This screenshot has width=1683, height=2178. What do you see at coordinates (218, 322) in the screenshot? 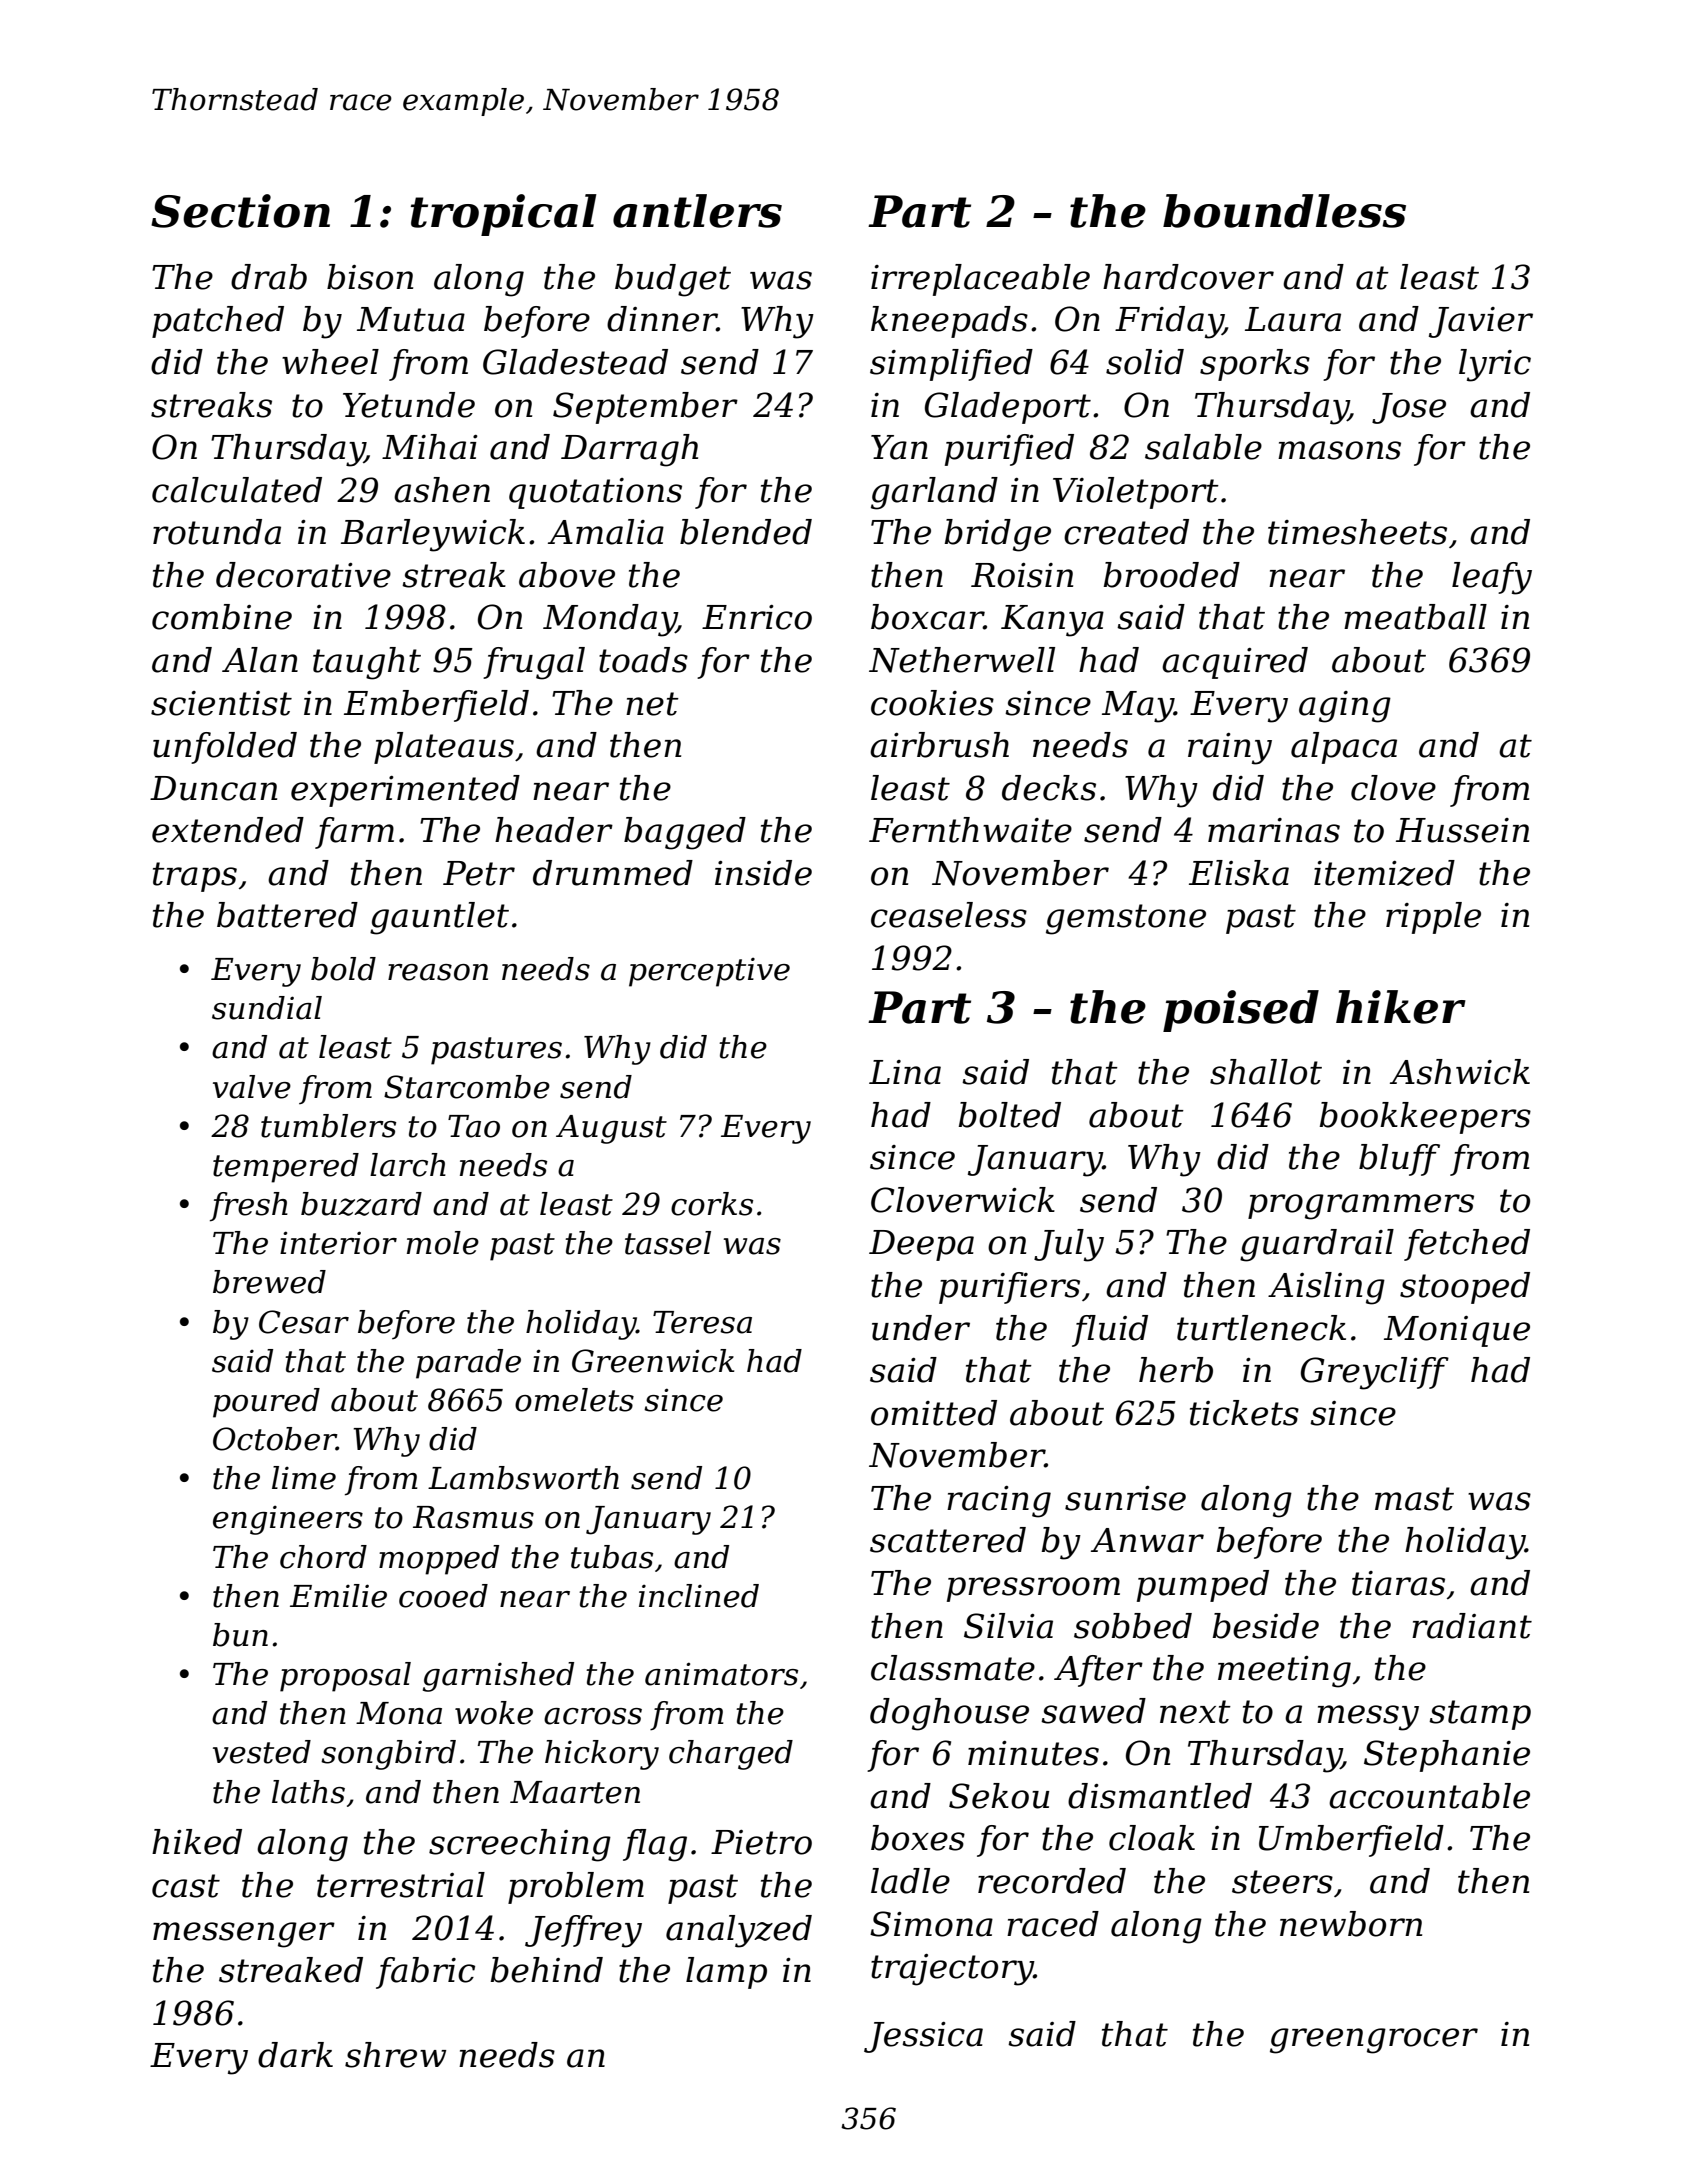
I see `patched` at bounding box center [218, 322].
